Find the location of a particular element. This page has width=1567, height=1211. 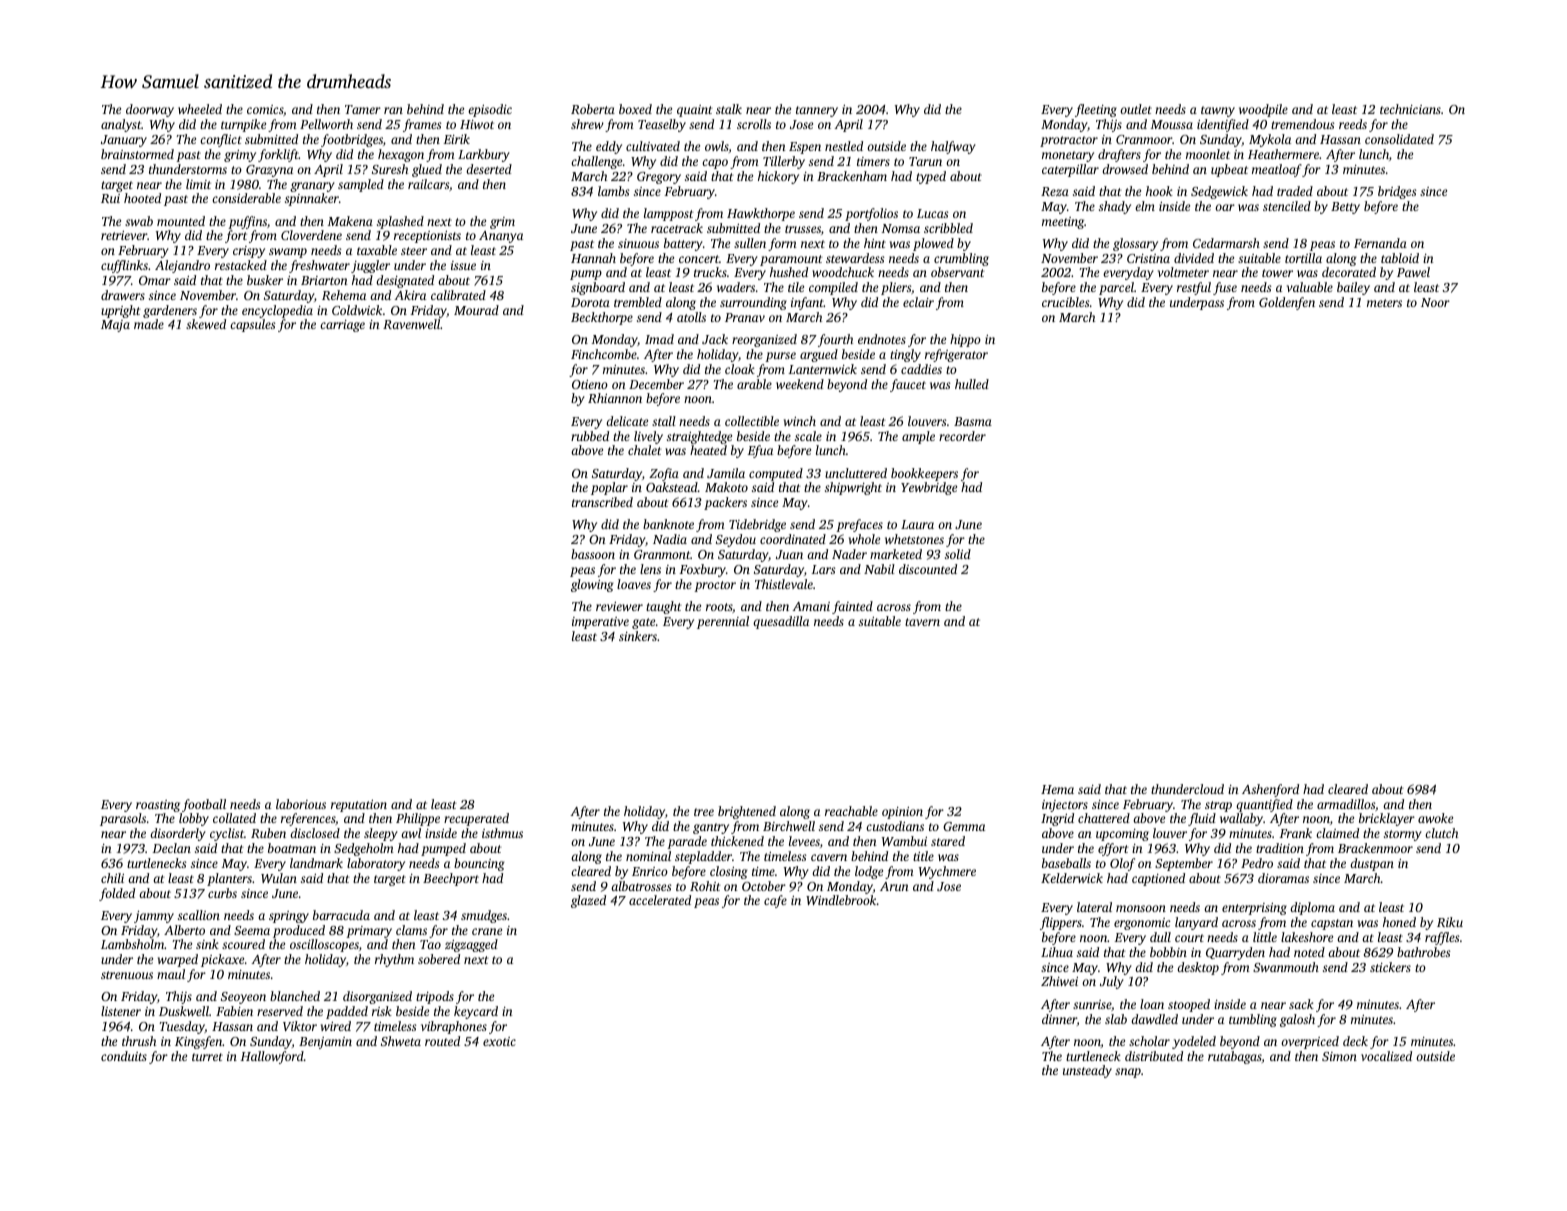

Birchwell is located at coordinates (789, 826).
